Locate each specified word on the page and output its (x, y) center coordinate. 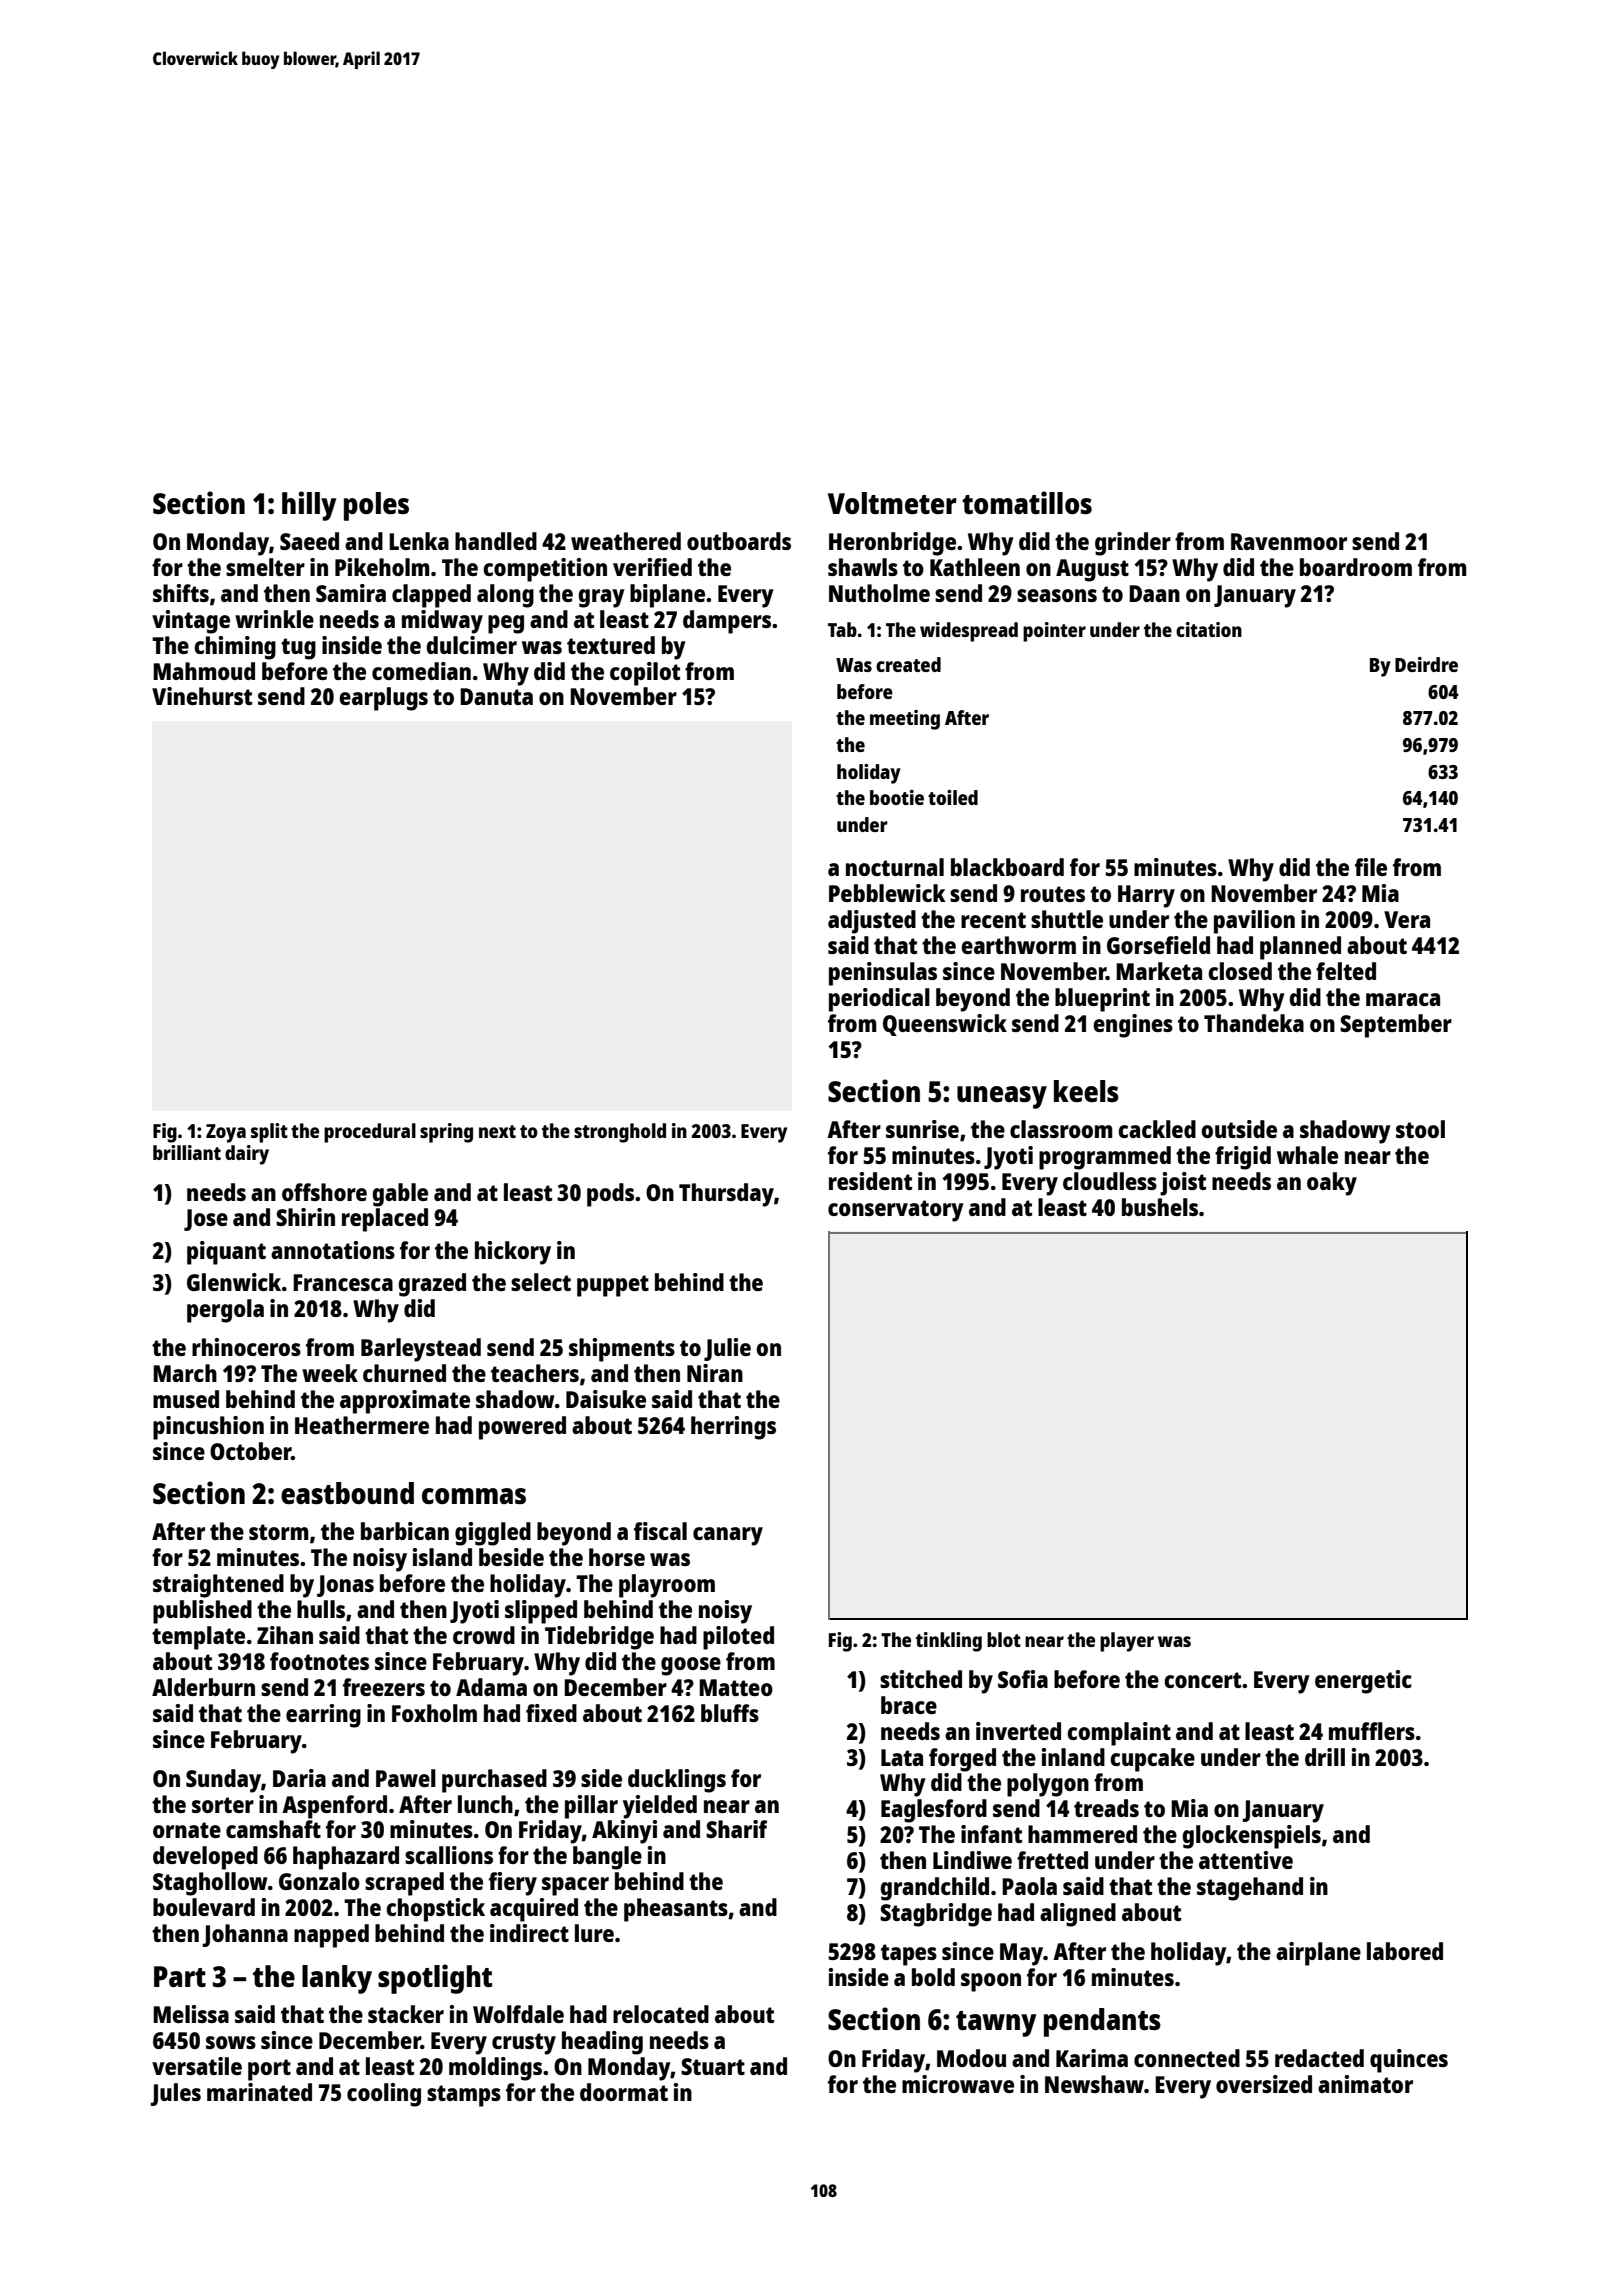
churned (404, 1373)
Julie (727, 1349)
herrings (733, 1428)
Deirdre (1426, 664)
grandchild (934, 1889)
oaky (1332, 1184)
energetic (1363, 1682)
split (269, 1133)
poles (376, 506)
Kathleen (975, 567)
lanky (337, 1979)
